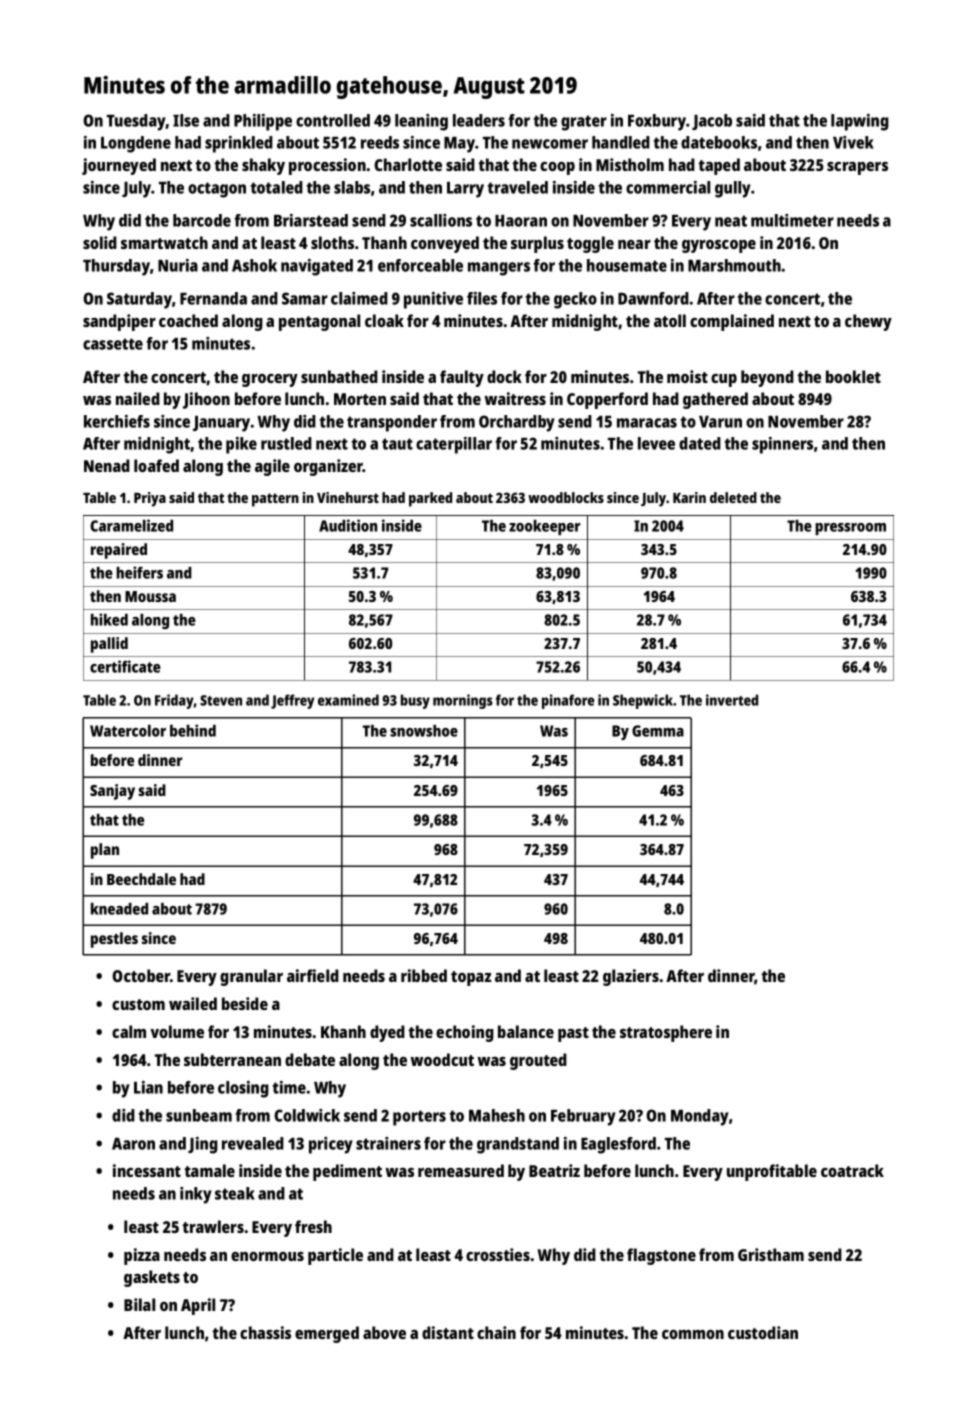 The image size is (977, 1416). Describe the element at coordinates (583, 1117) in the screenshot. I see `February` at that location.
